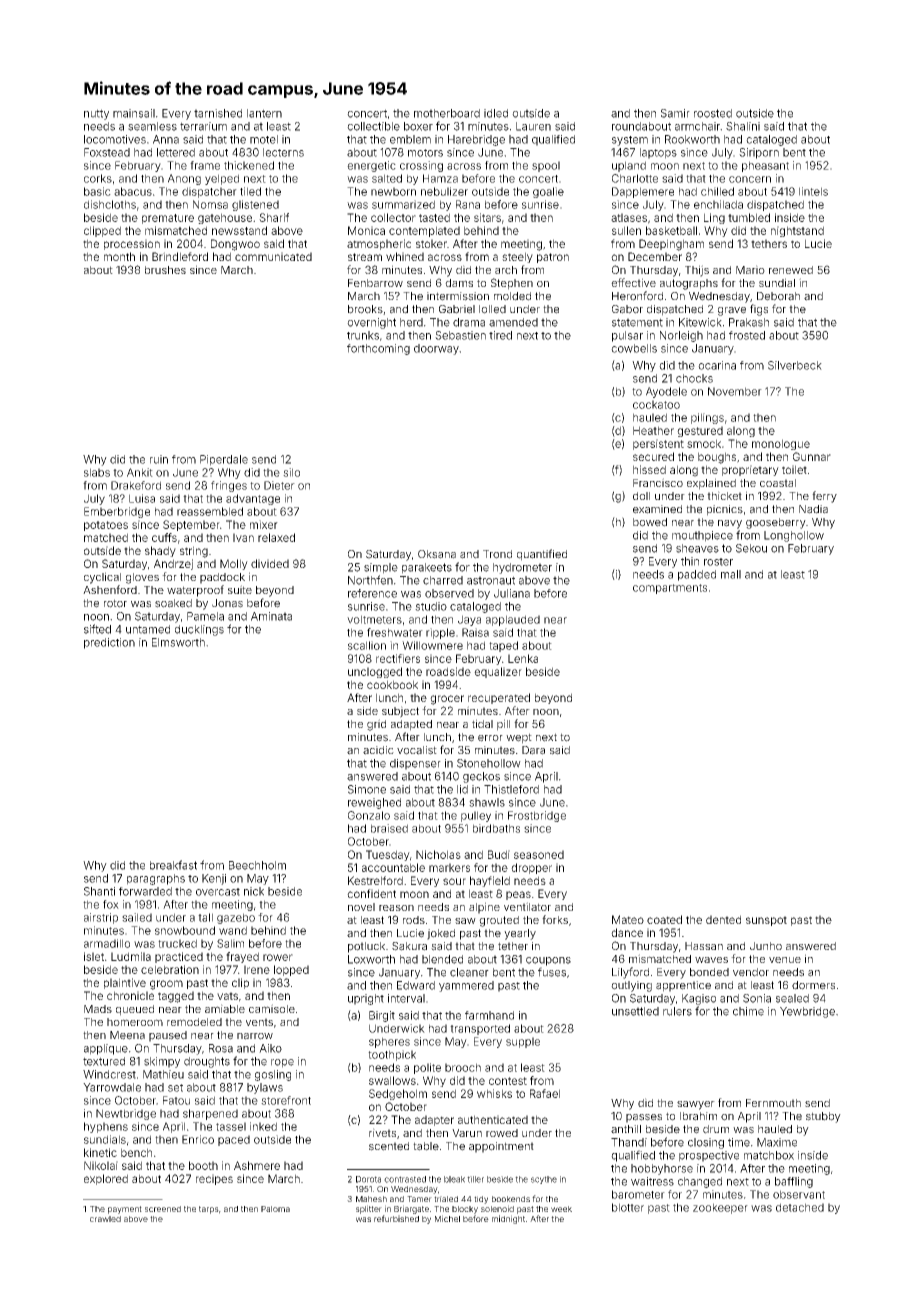 The image size is (924, 1308). Describe the element at coordinates (173, 865) in the image. I see `breakfast` at that location.
